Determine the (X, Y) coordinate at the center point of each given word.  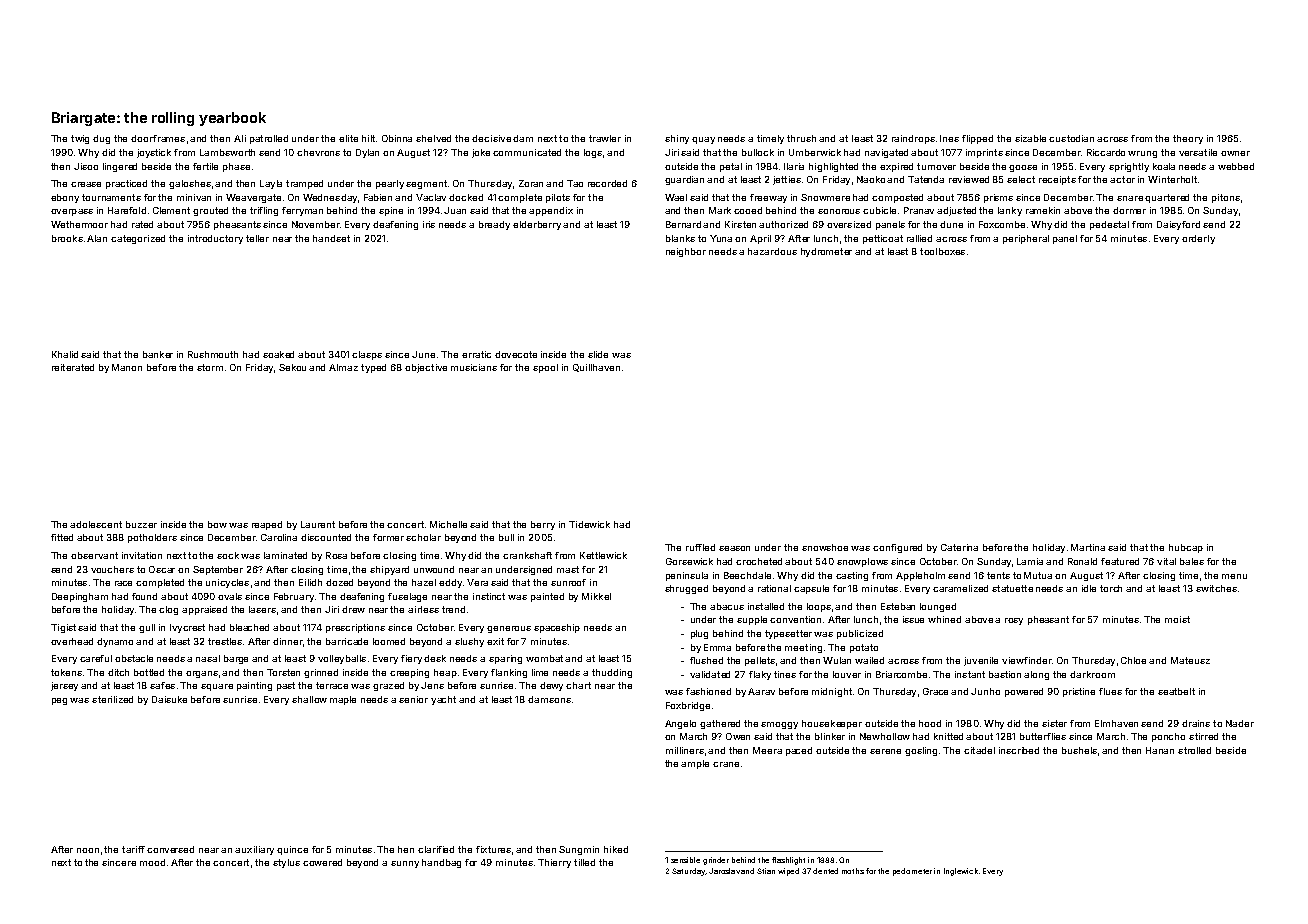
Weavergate (253, 198)
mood (152, 862)
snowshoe (825, 547)
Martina (1088, 547)
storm (210, 367)
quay (703, 140)
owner (1235, 153)
